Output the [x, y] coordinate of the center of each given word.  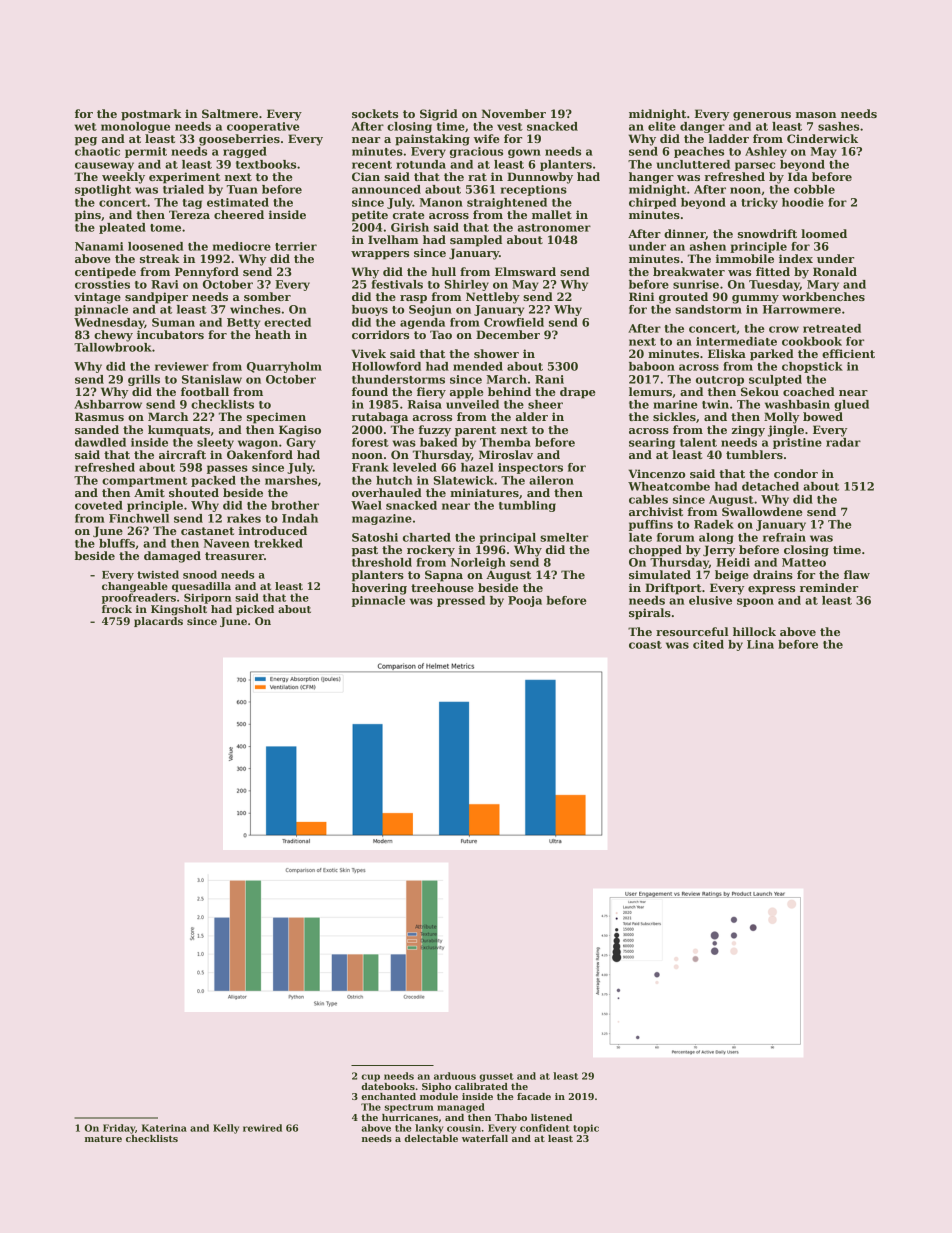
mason [816, 115]
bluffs [117, 543]
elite [662, 126]
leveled [415, 467]
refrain [784, 537]
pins [88, 216]
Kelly [226, 1129]
